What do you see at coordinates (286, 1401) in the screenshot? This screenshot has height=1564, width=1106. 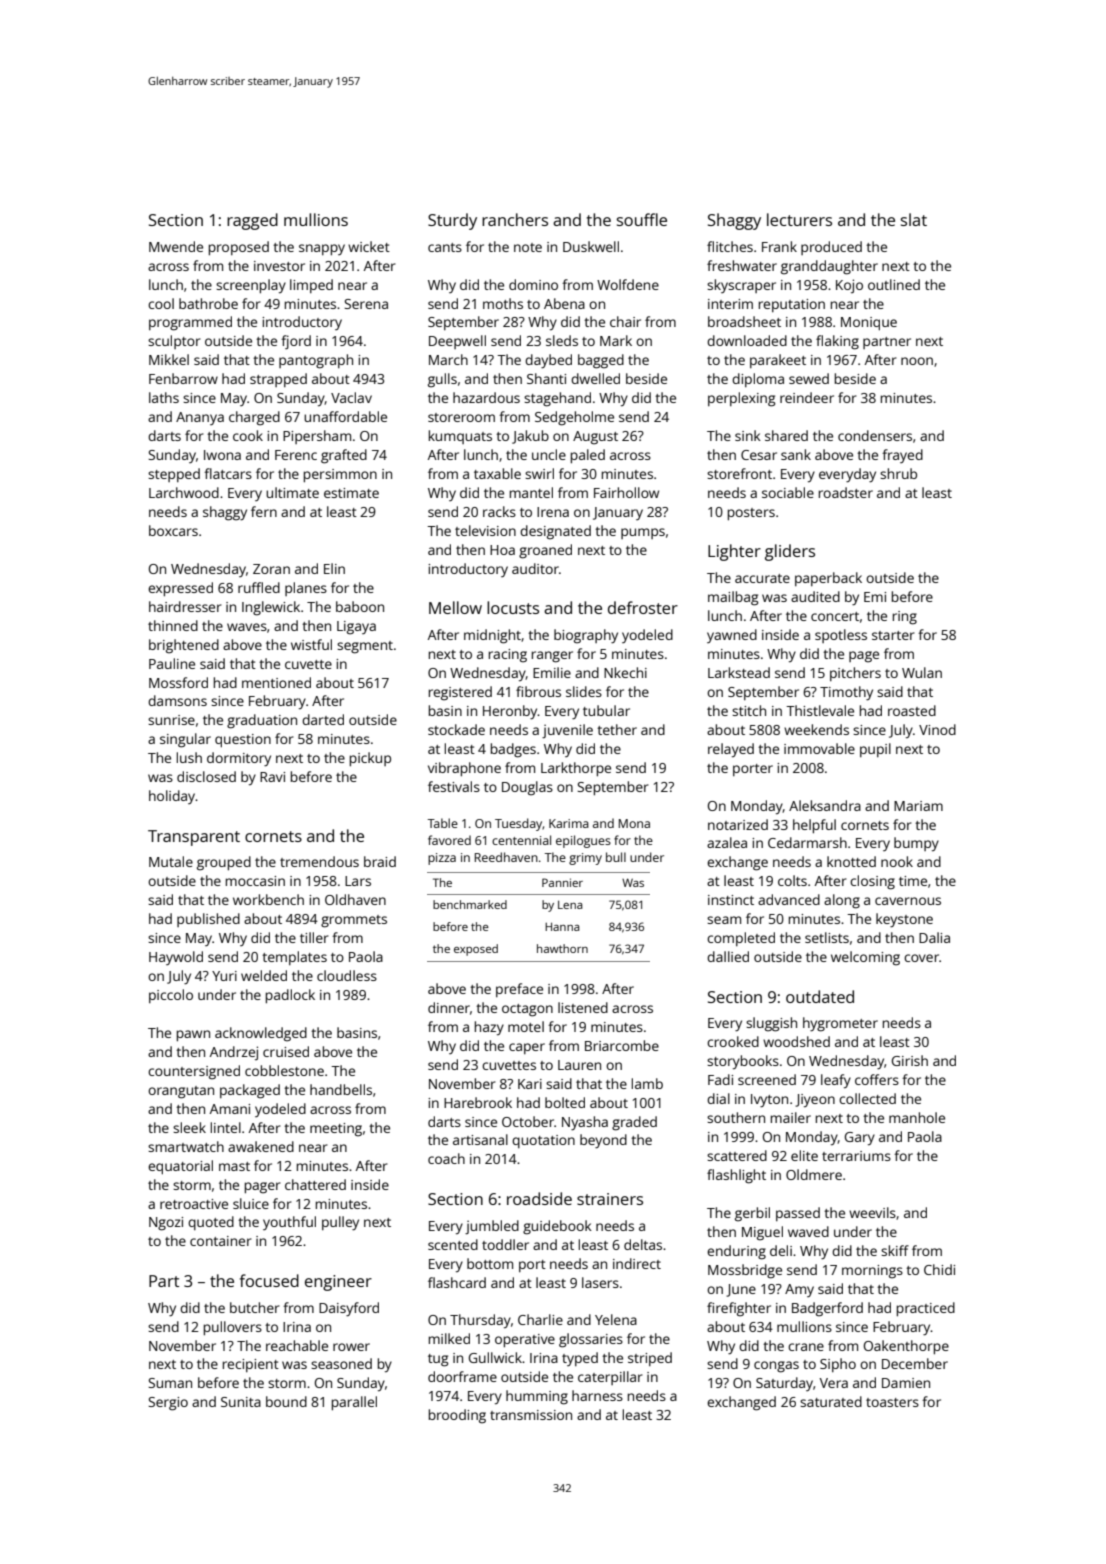 I see `bound` at bounding box center [286, 1401].
